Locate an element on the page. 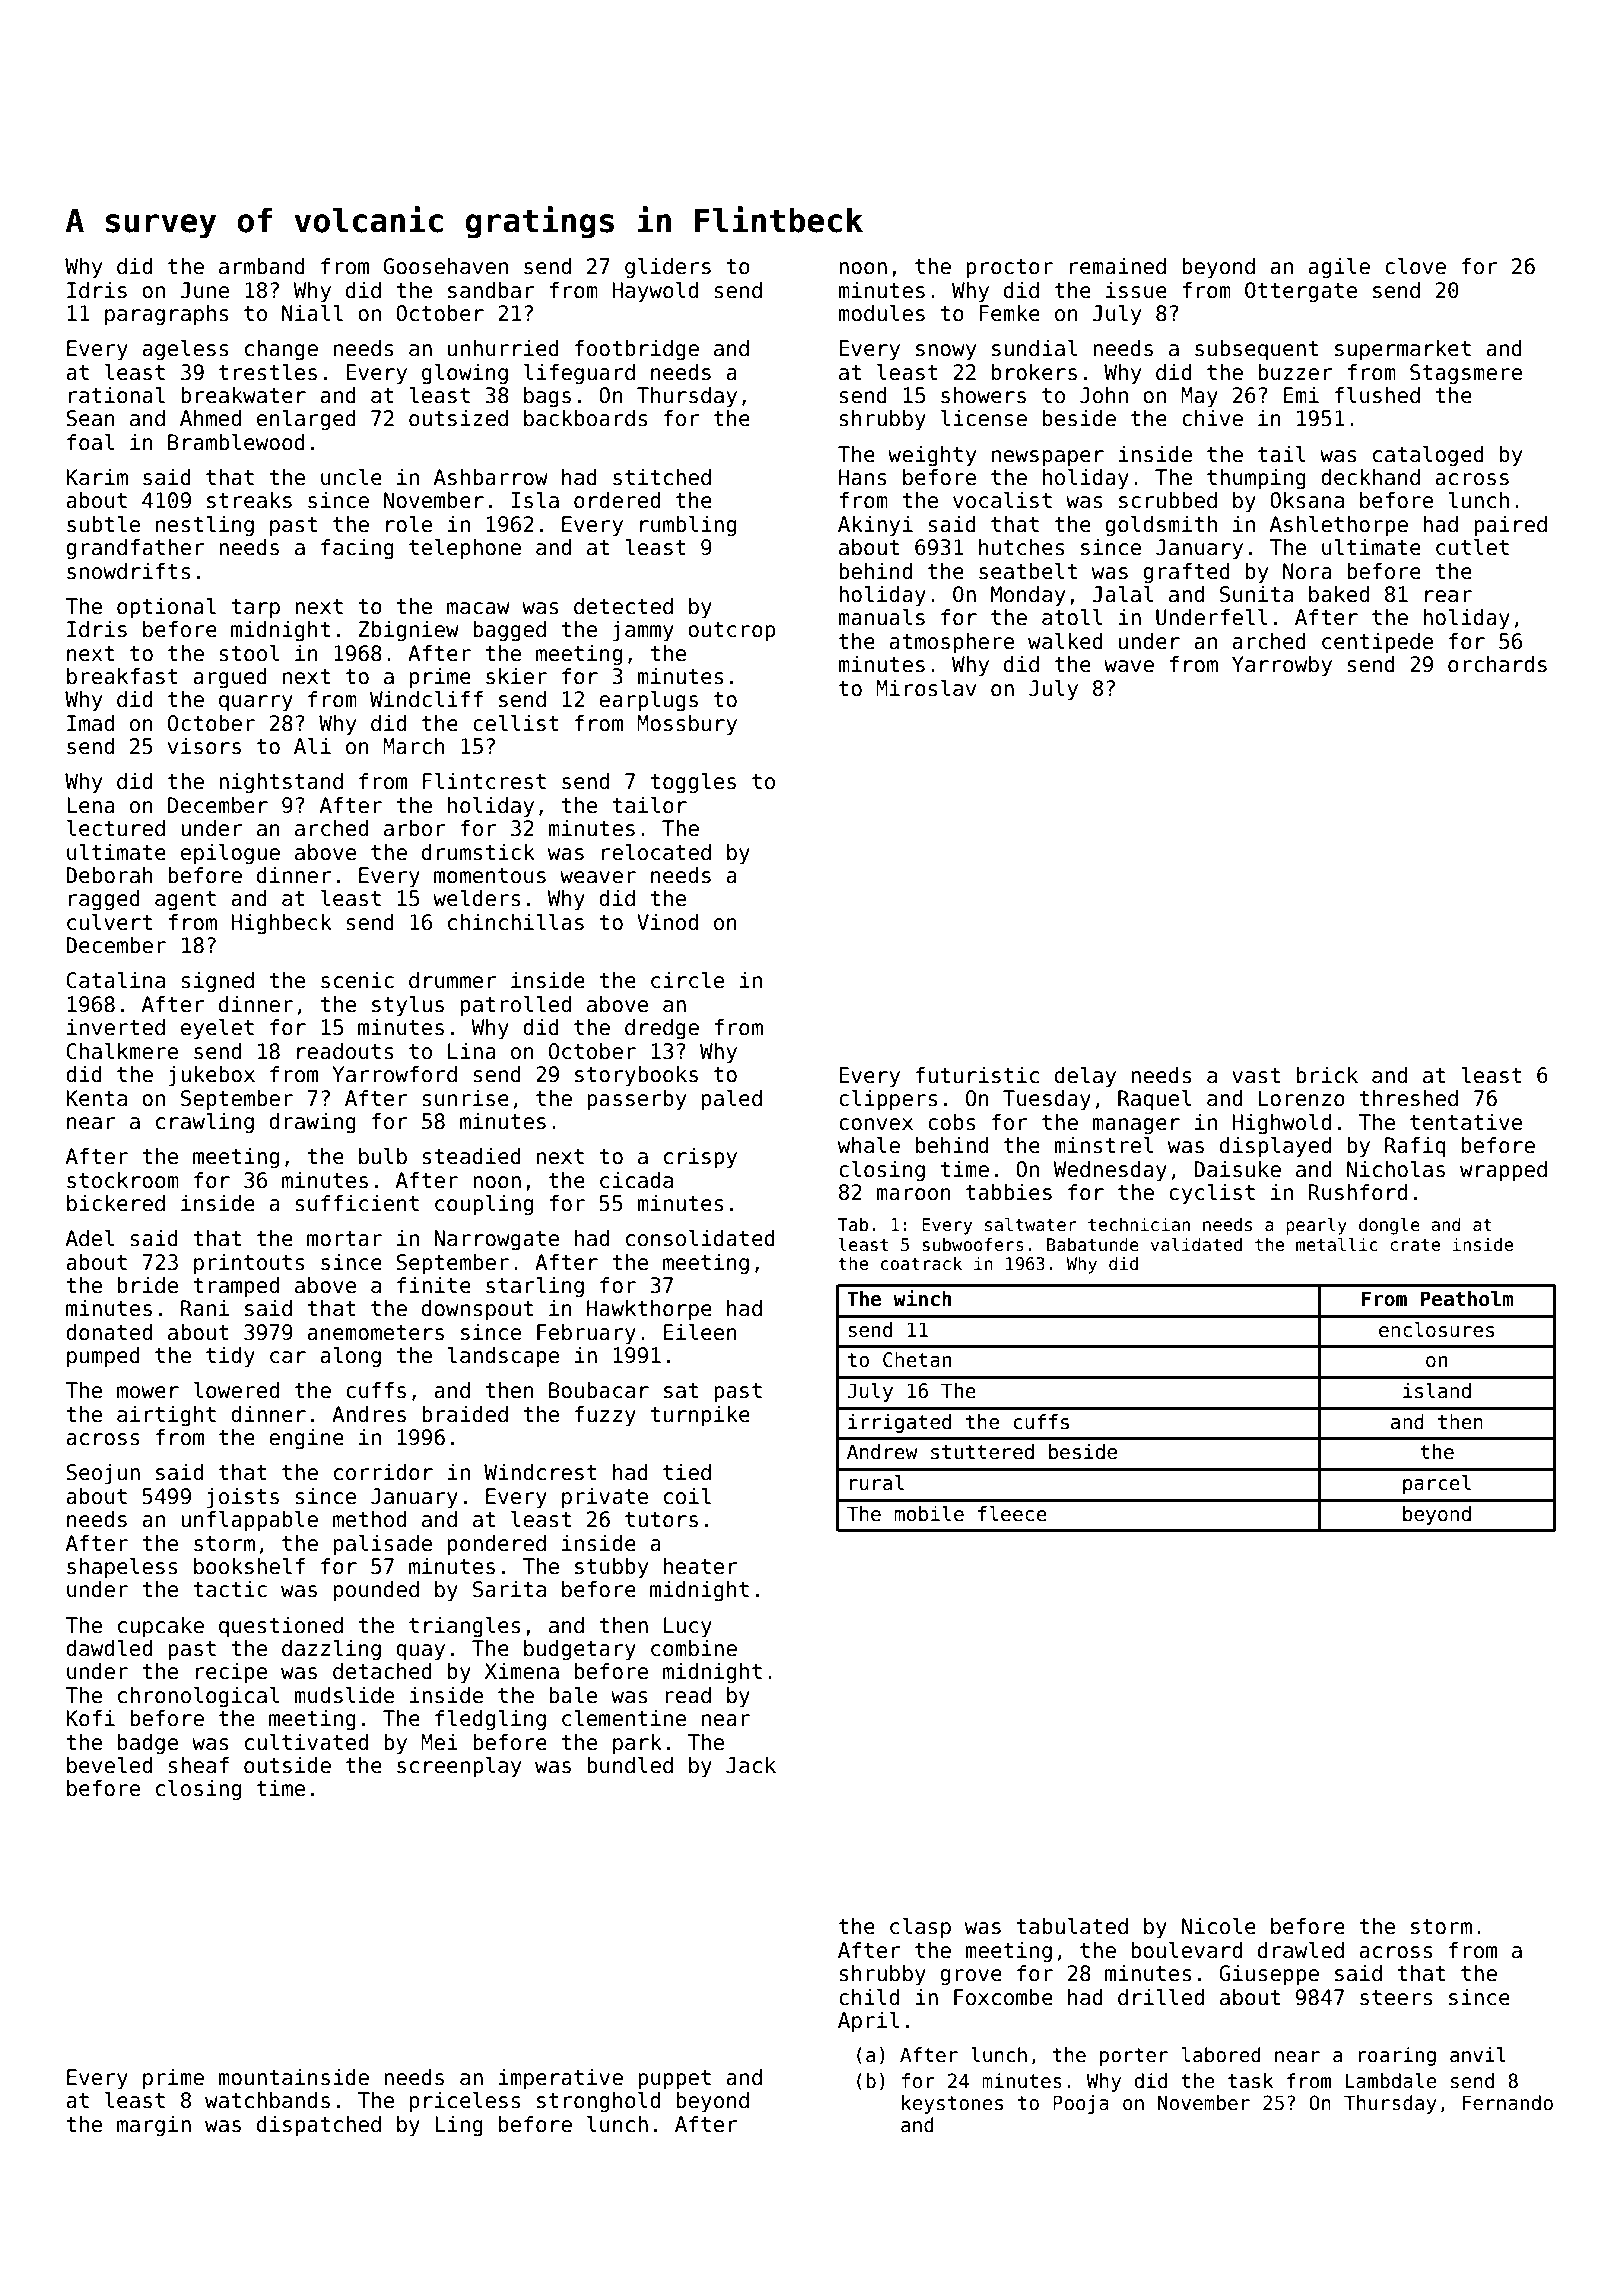 The height and width of the page is (2292, 1620). Highwold is located at coordinates (1281, 1124).
